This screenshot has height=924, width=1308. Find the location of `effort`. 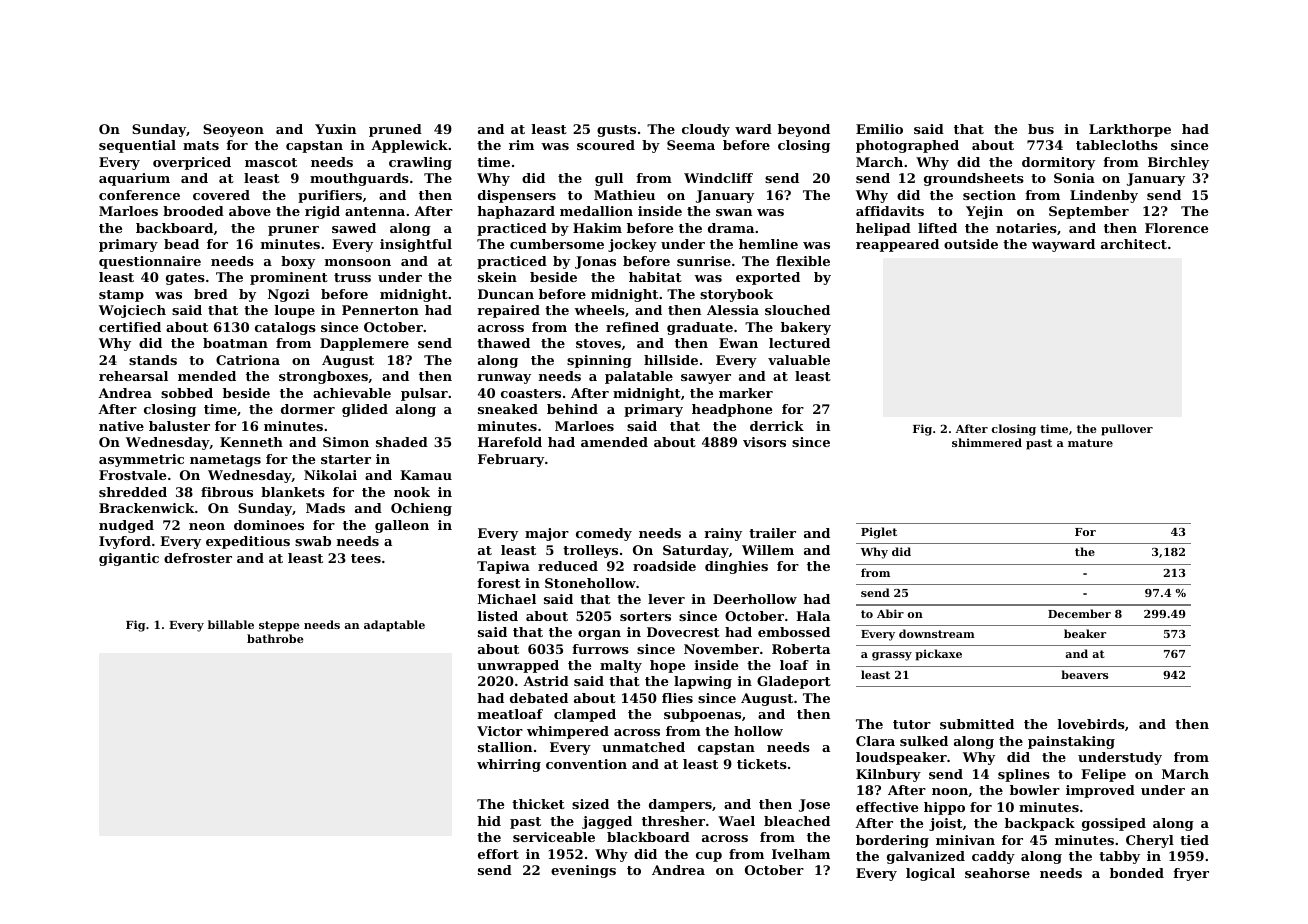

effort is located at coordinates (498, 854).
